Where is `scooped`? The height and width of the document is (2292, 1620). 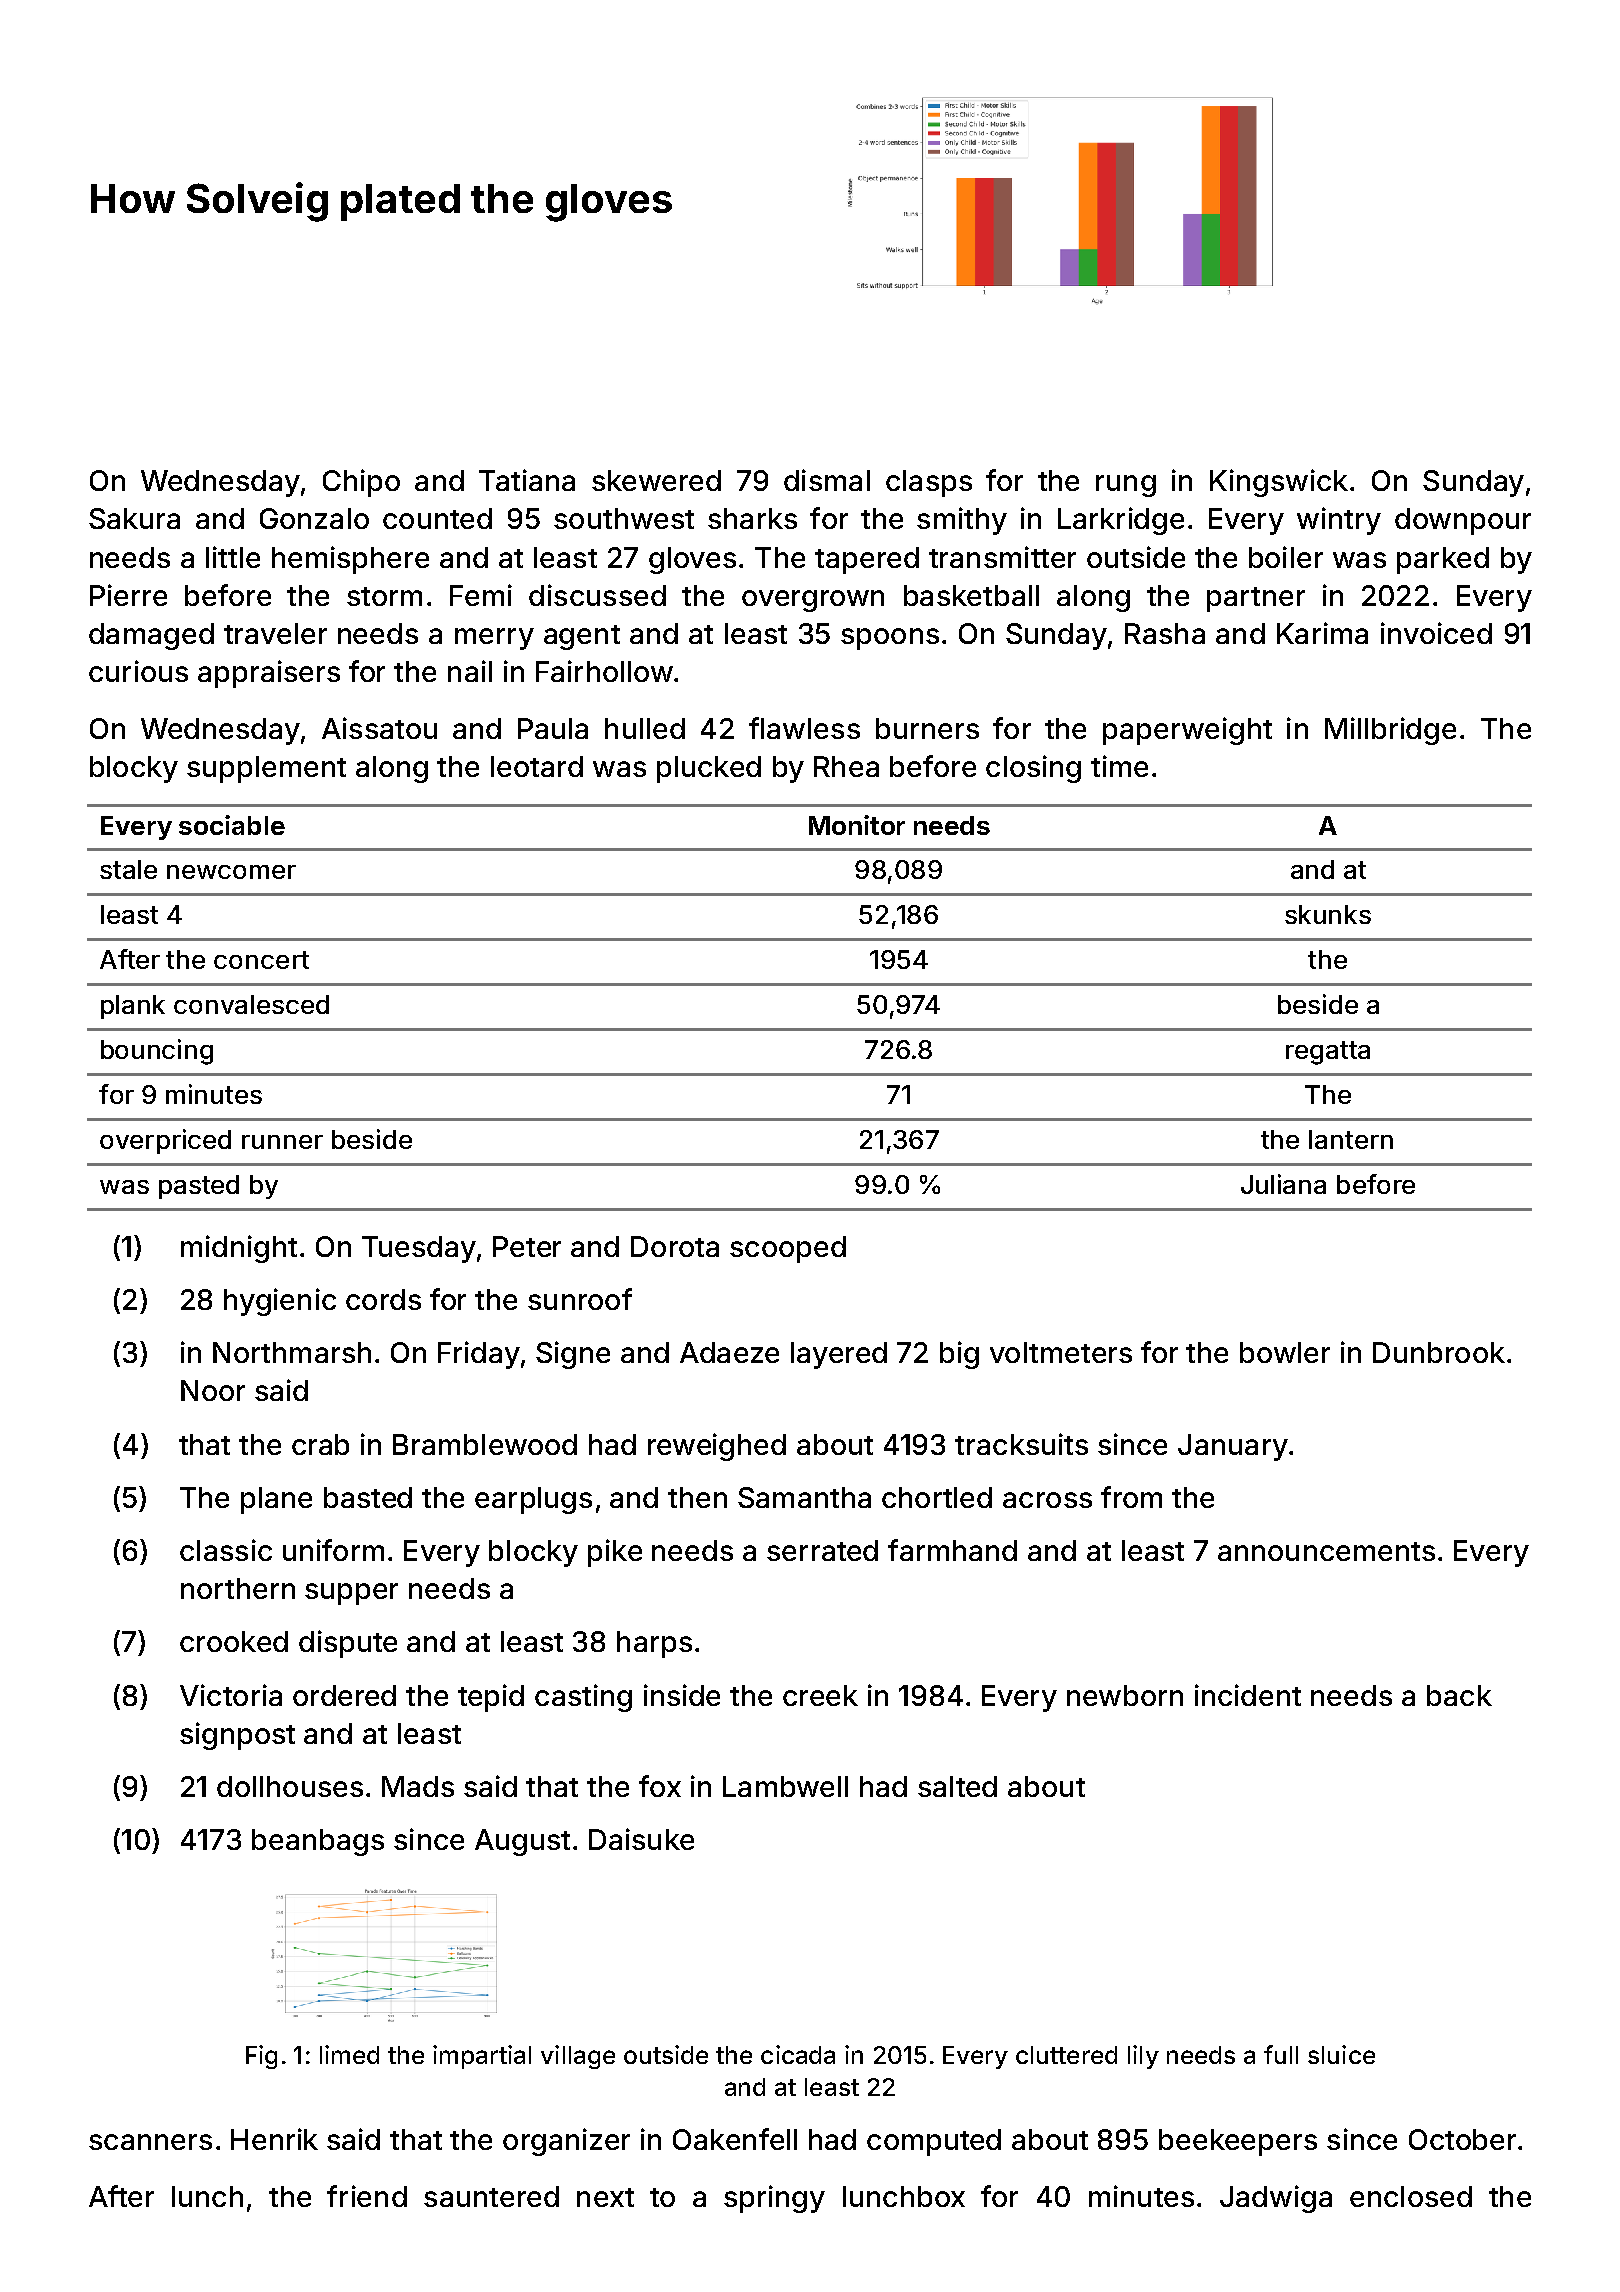 scooped is located at coordinates (788, 1249).
